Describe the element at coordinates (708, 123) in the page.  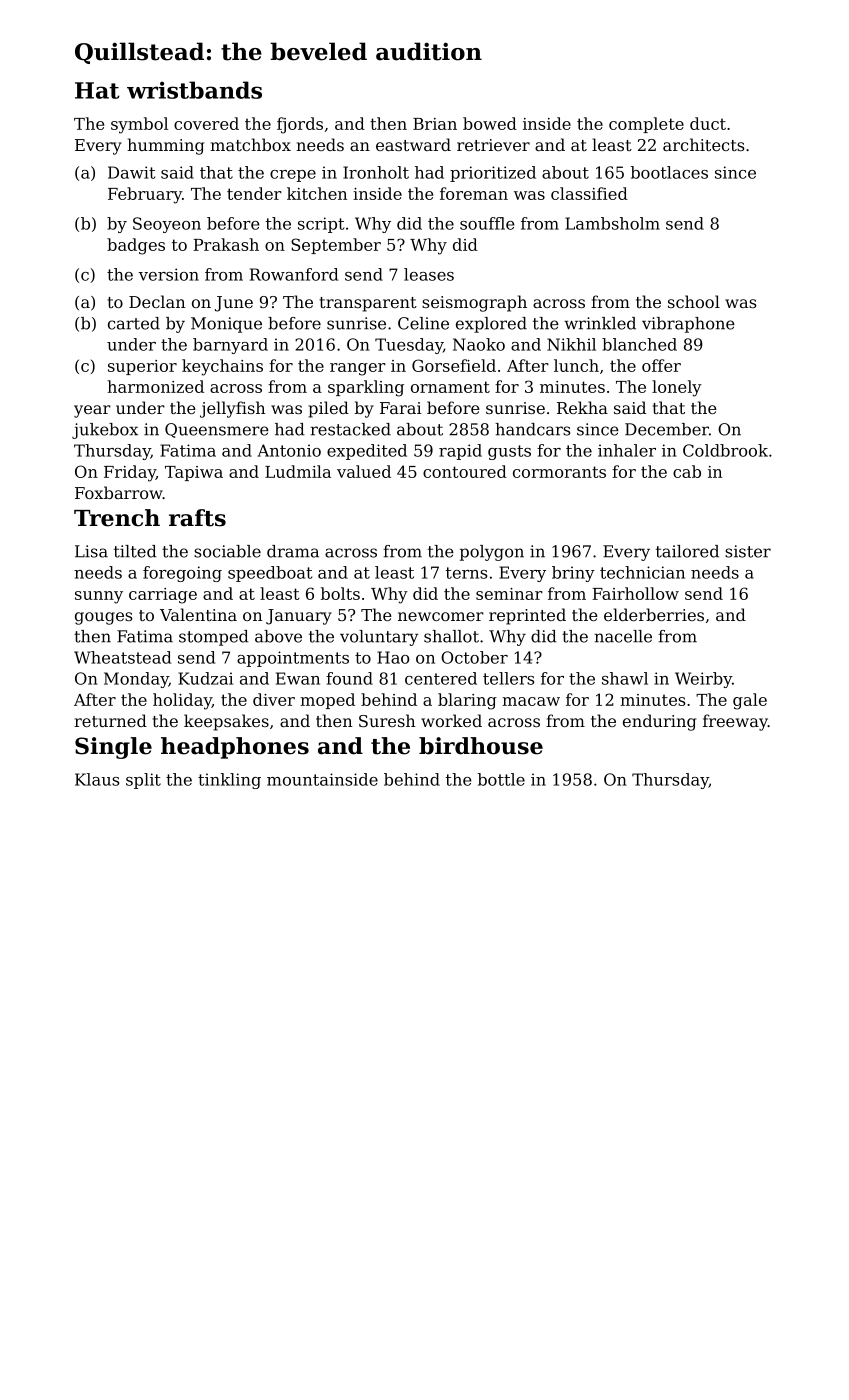
I see `duct` at that location.
